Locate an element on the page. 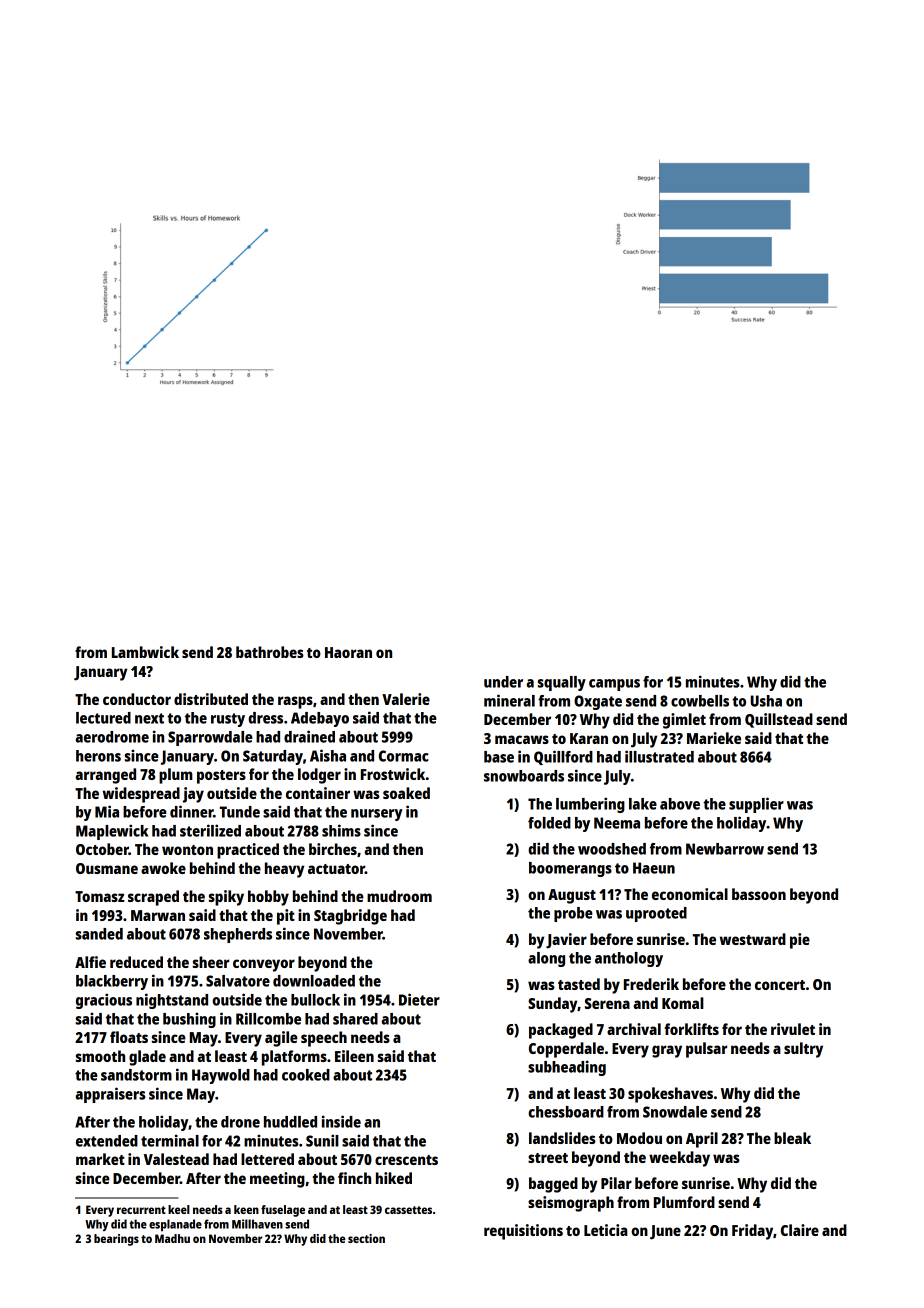 The width and height of the image is (924, 1308). recurrent is located at coordinates (141, 1210).
